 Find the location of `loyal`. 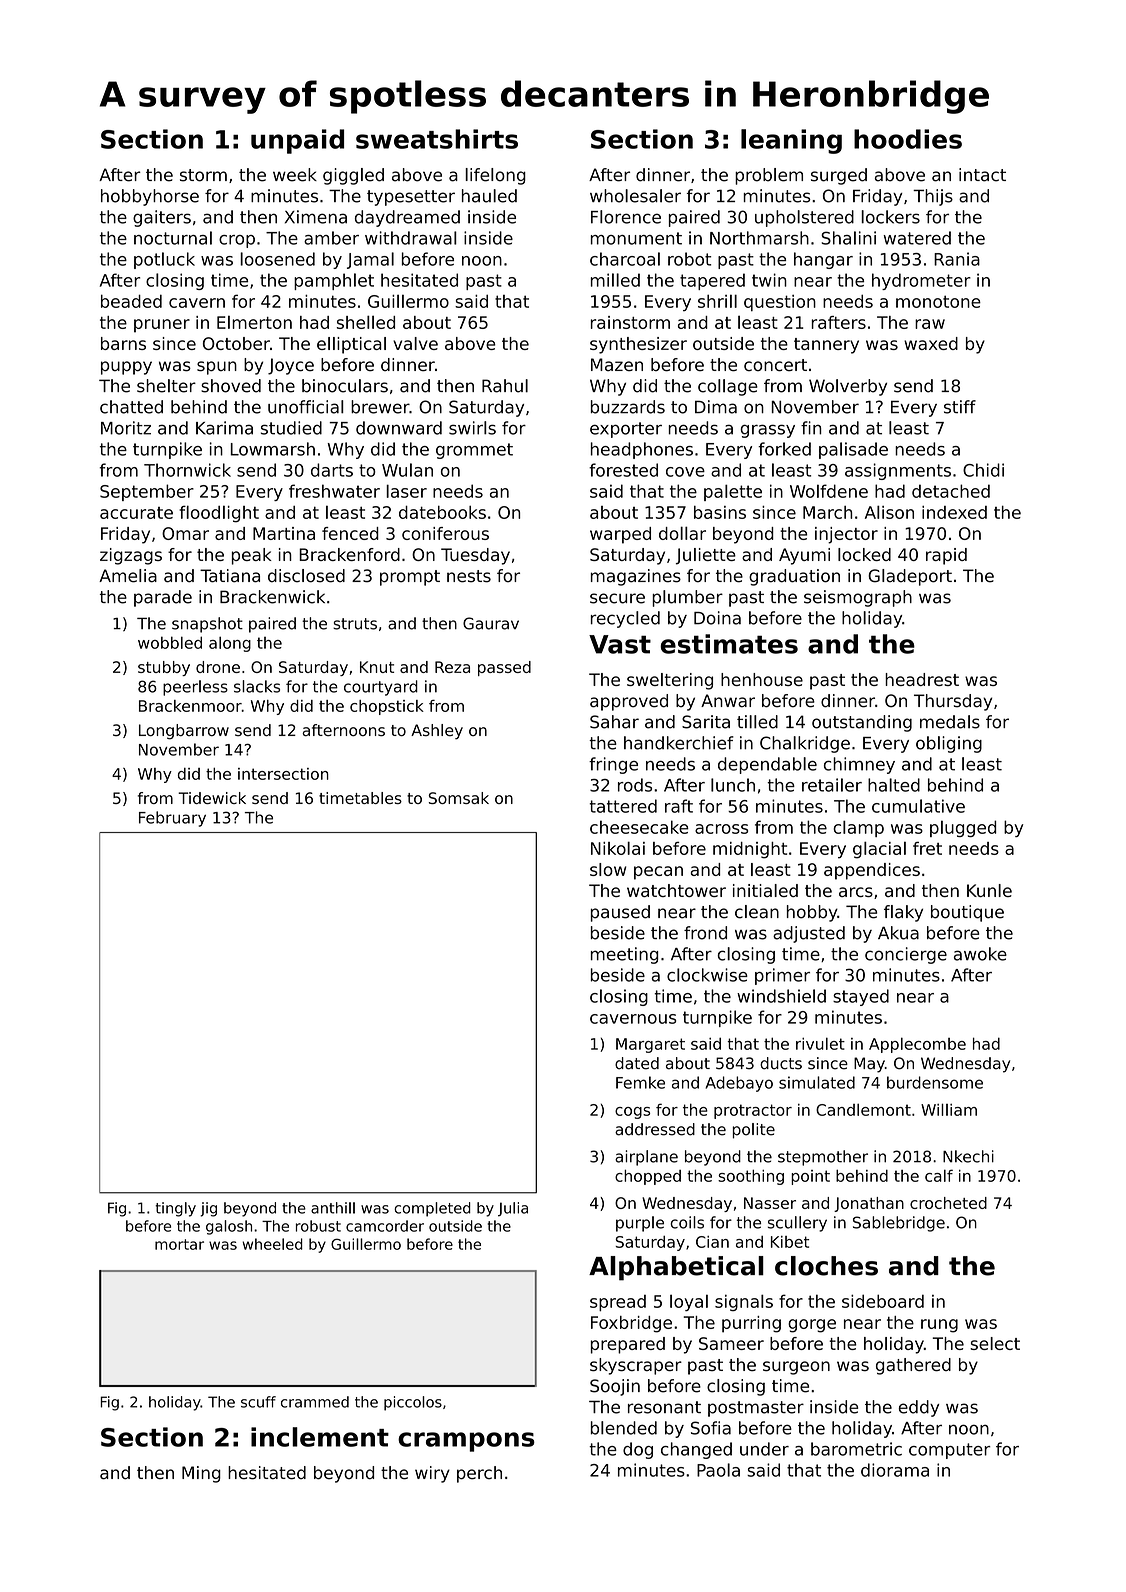

loyal is located at coordinates (689, 1302).
